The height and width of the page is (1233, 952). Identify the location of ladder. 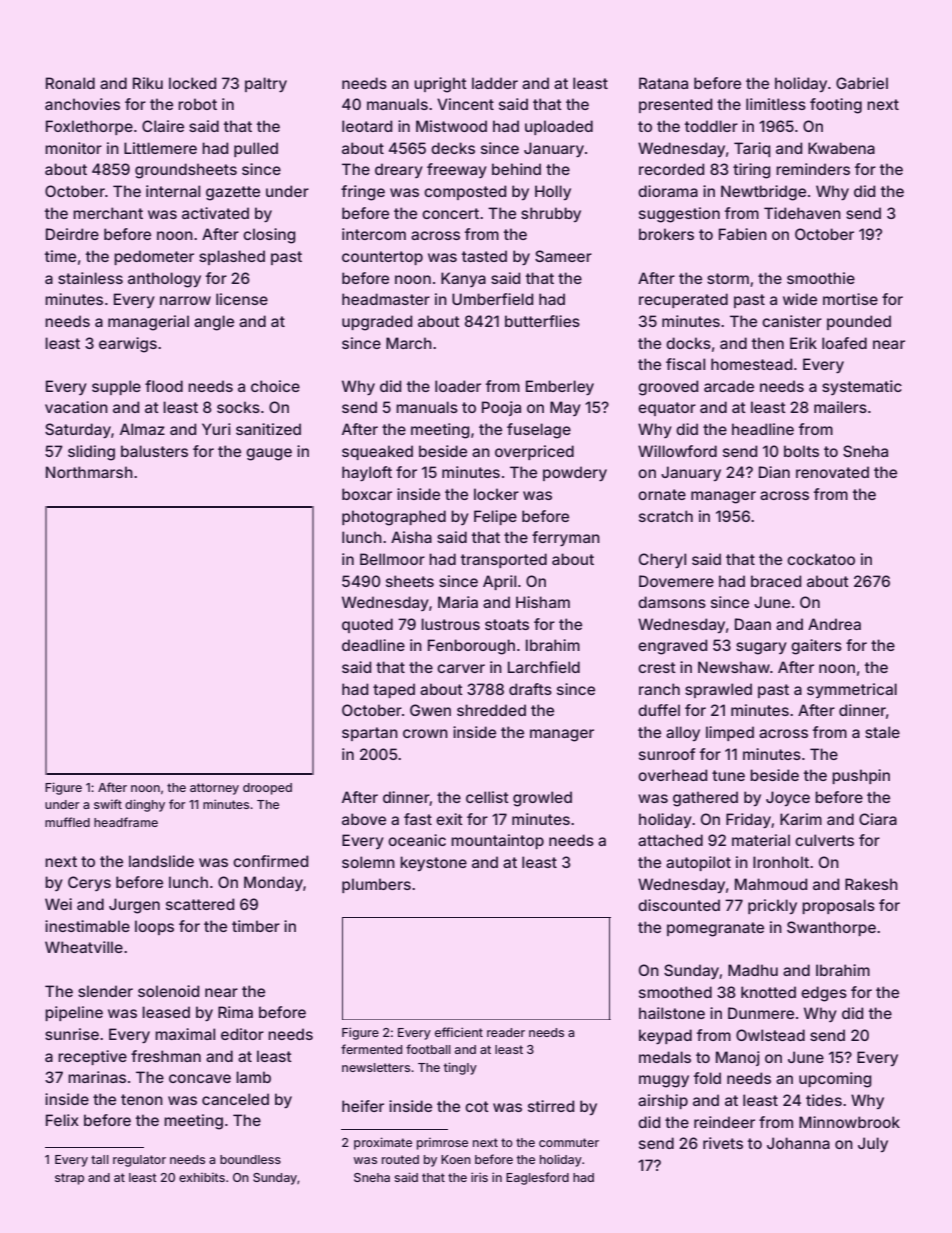
(495, 83).
